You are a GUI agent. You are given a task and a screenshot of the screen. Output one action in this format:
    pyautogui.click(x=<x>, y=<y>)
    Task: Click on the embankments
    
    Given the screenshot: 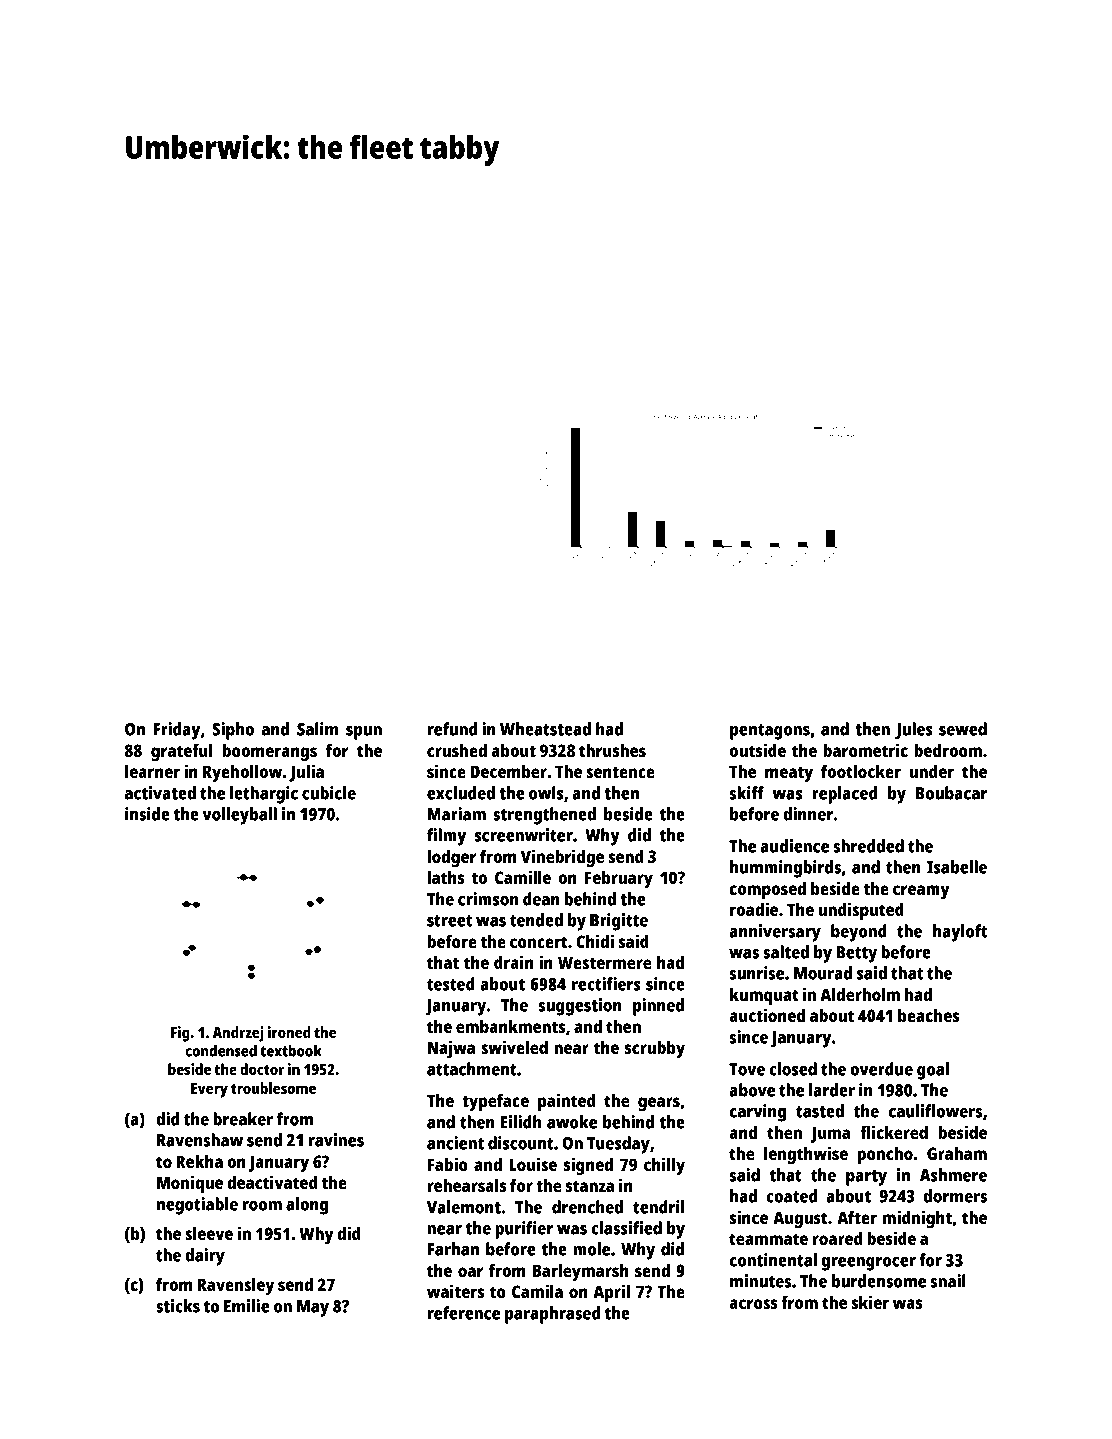 What is the action you would take?
    pyautogui.click(x=510, y=1026)
